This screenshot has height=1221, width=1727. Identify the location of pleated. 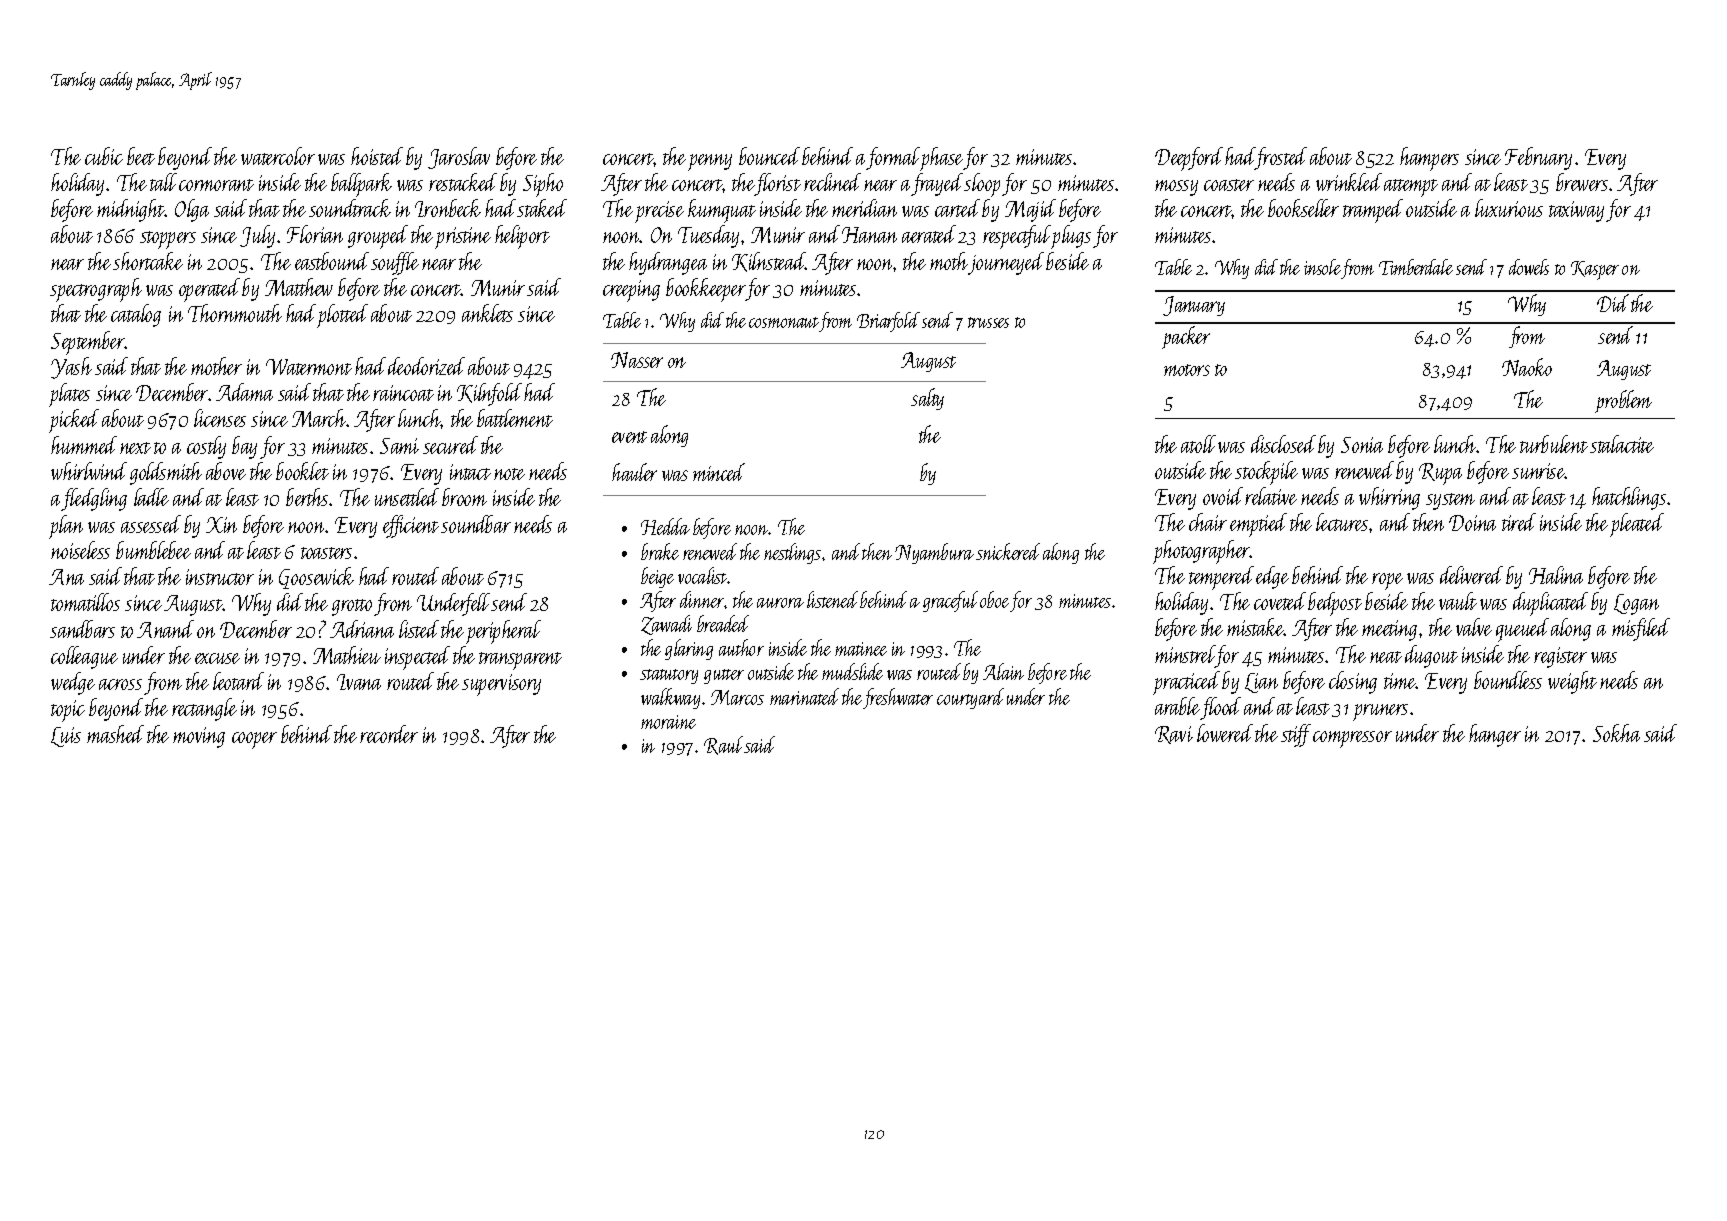
(1637, 525).
